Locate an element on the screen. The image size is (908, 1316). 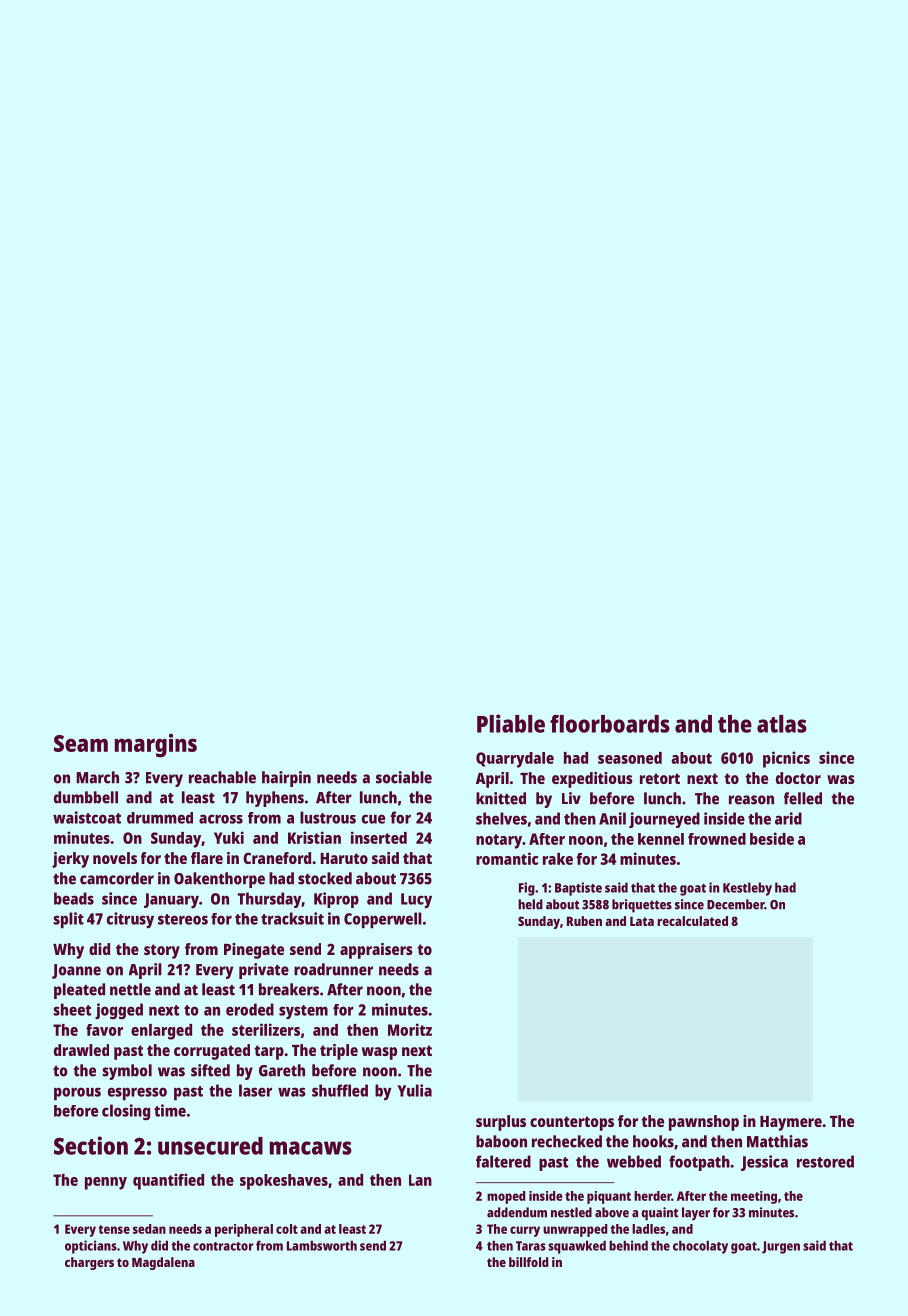
Seam is located at coordinates (81, 743).
